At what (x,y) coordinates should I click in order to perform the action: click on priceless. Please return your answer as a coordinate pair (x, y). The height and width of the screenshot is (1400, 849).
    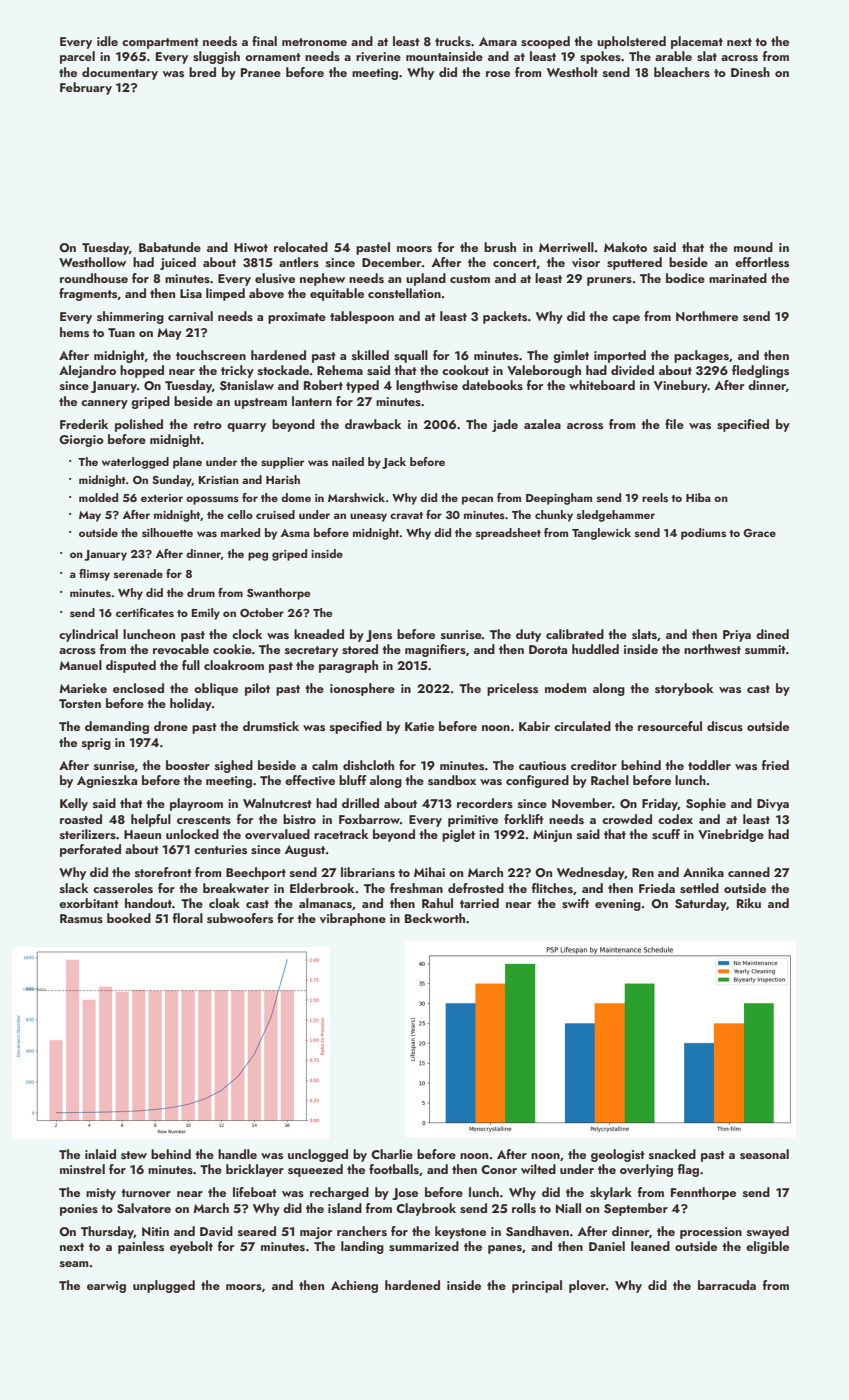
    Looking at the image, I should click on (512, 689).
